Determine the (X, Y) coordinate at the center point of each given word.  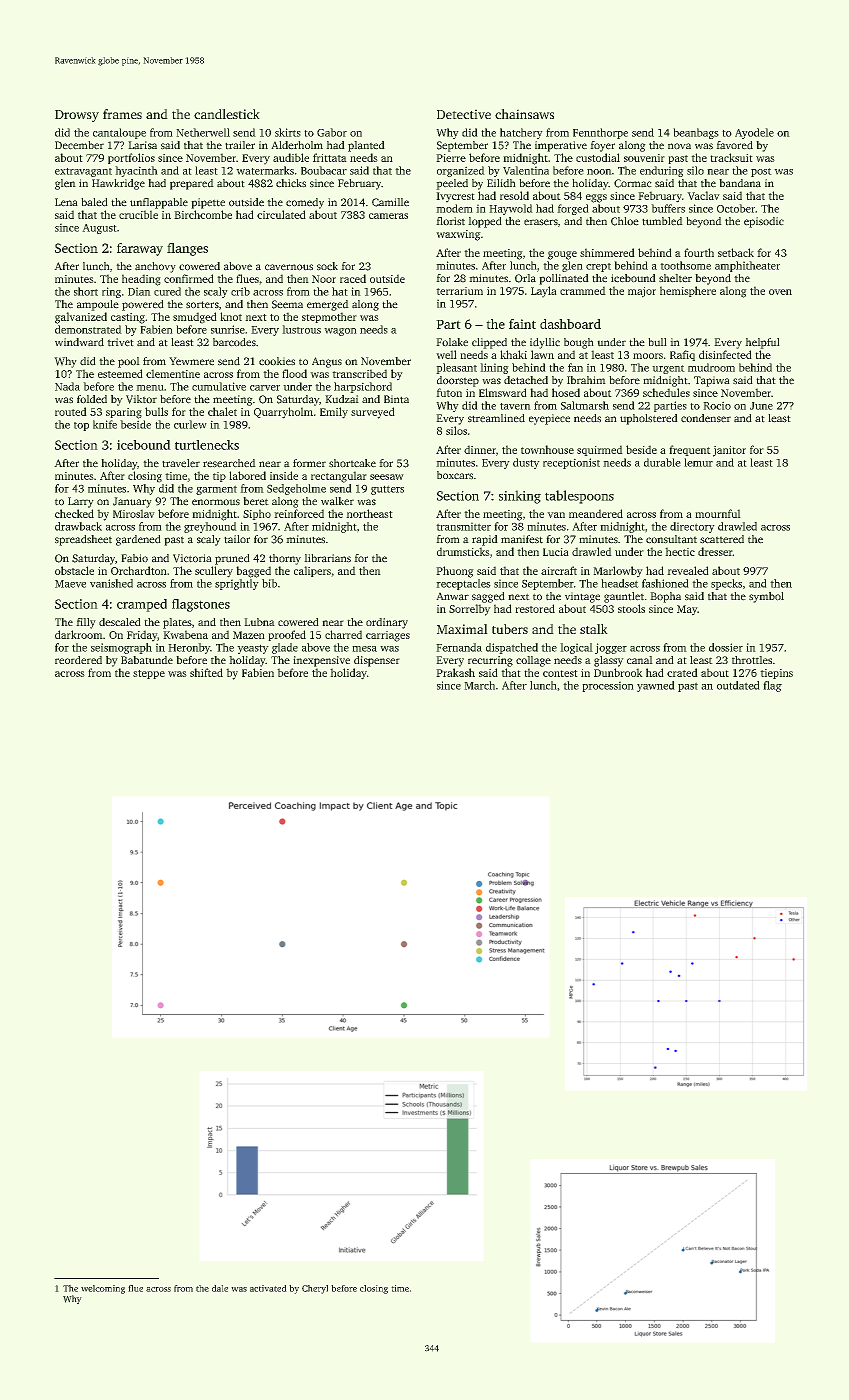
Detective (464, 114)
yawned (655, 686)
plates (177, 623)
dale (220, 1288)
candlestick (226, 114)
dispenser (376, 661)
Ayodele (754, 133)
